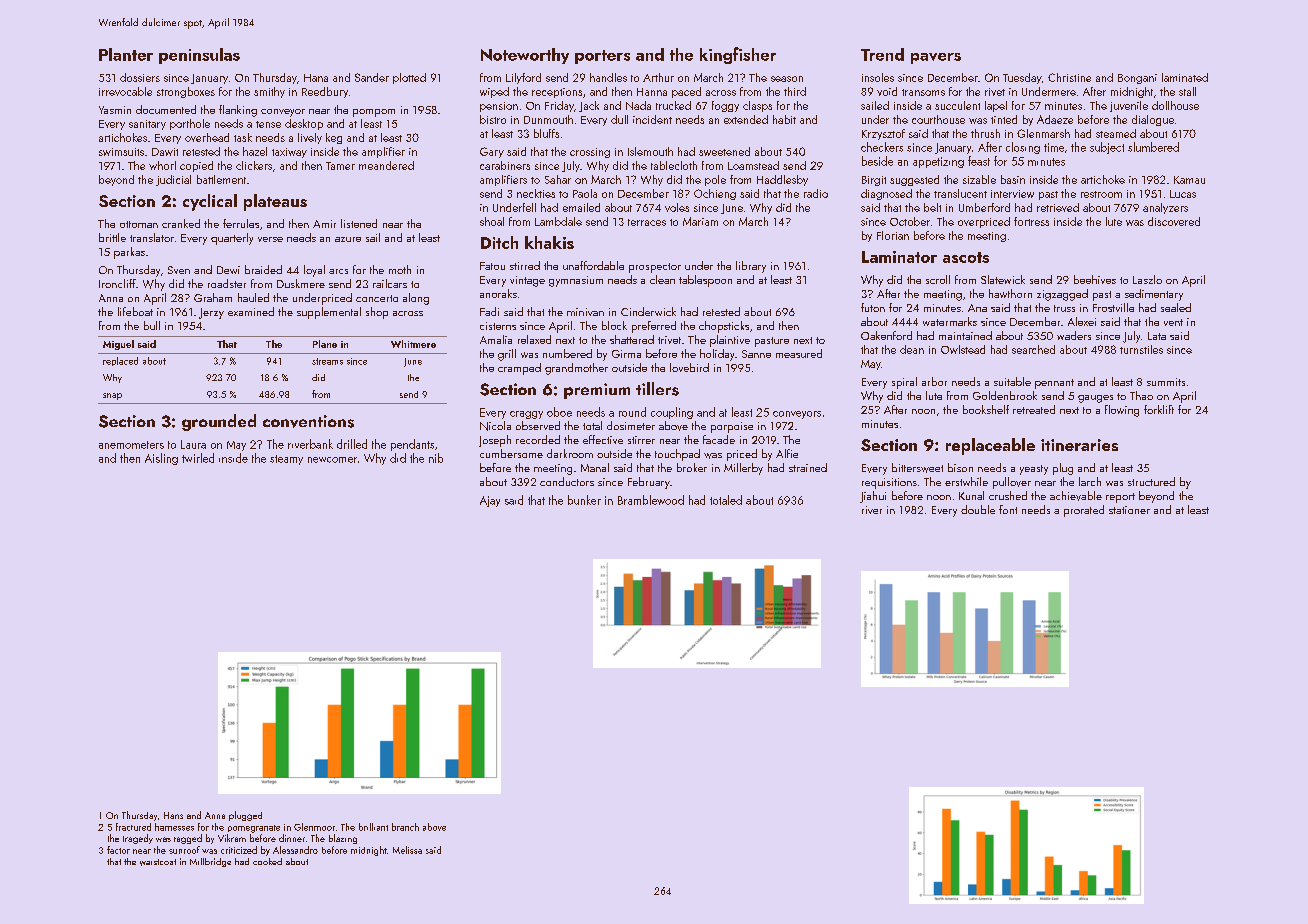 Image resolution: width=1308 pixels, height=924 pixels. I want to click on Reedbury, so click(325, 92).
